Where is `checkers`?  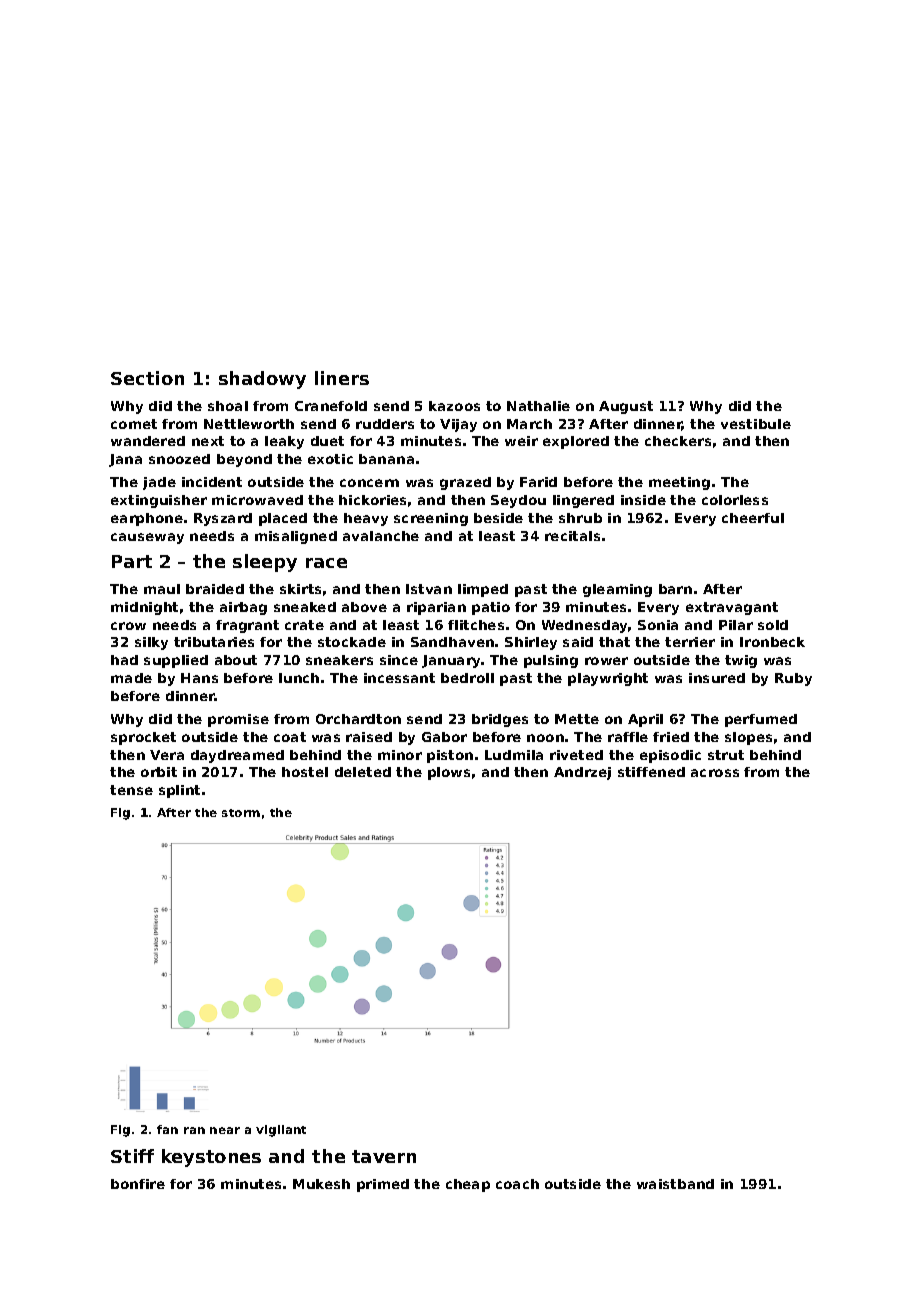
checkers is located at coordinates (678, 441).
